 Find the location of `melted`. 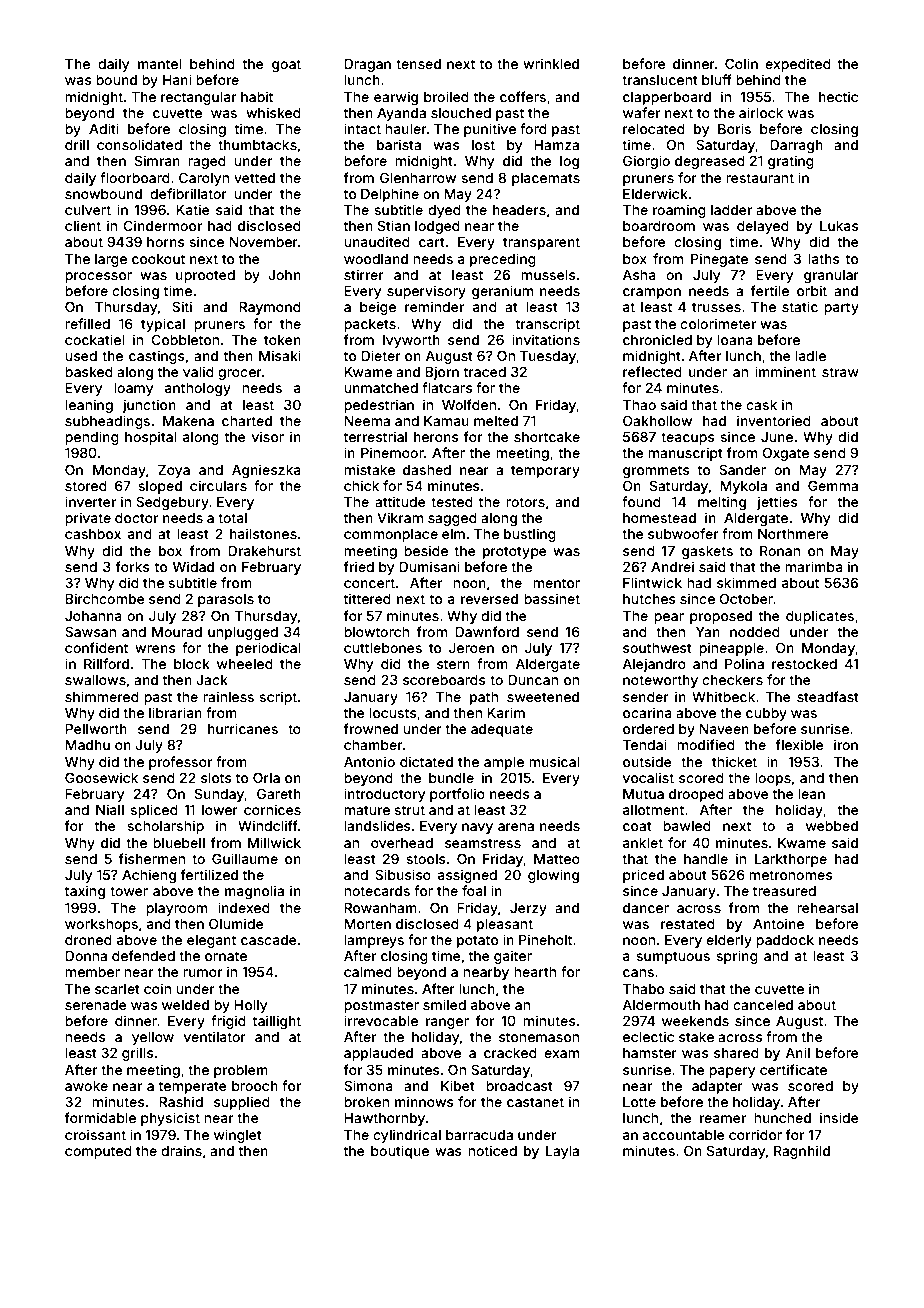

melted is located at coordinates (496, 421).
